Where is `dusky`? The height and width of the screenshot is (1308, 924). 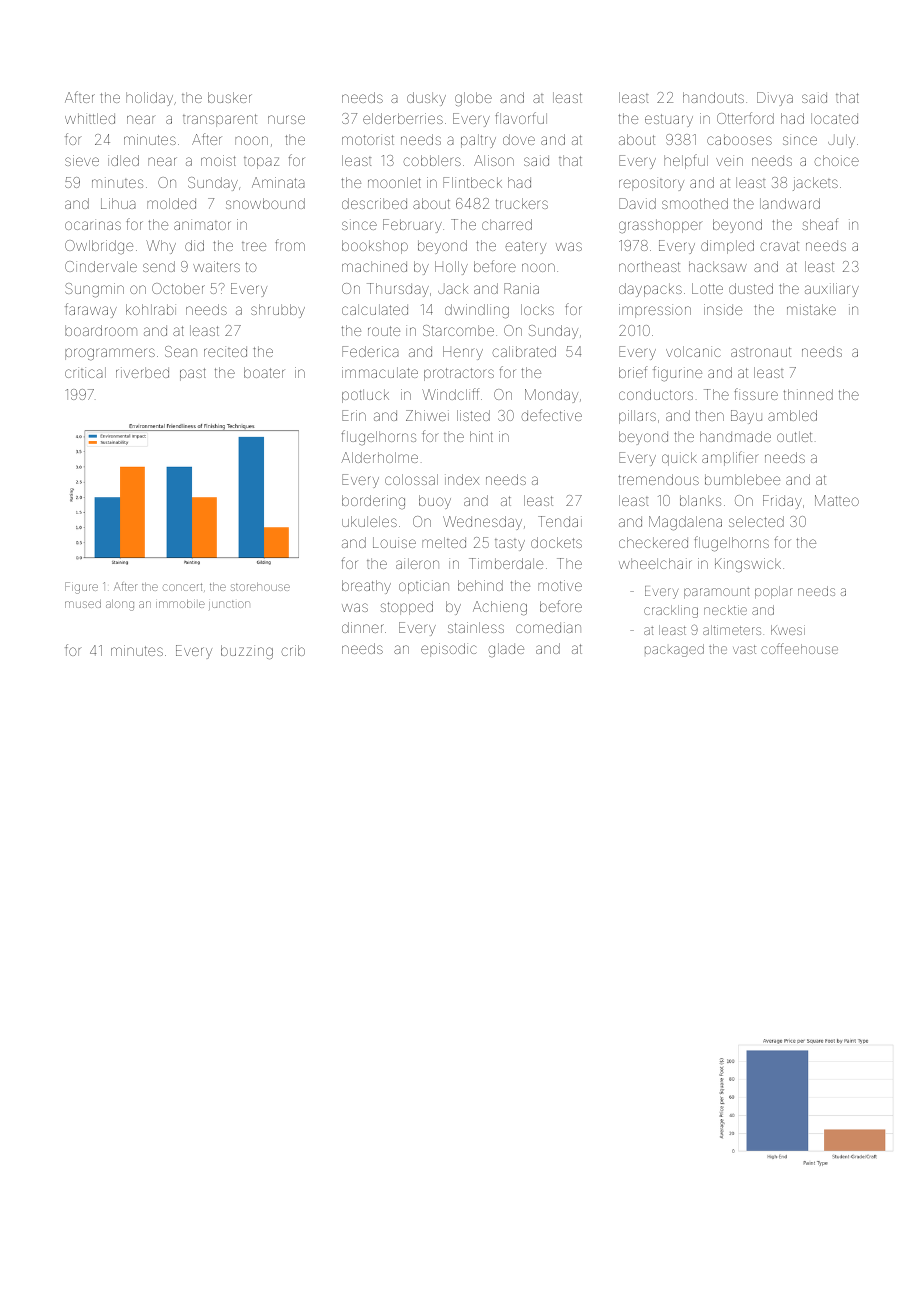 dusky is located at coordinates (426, 99).
